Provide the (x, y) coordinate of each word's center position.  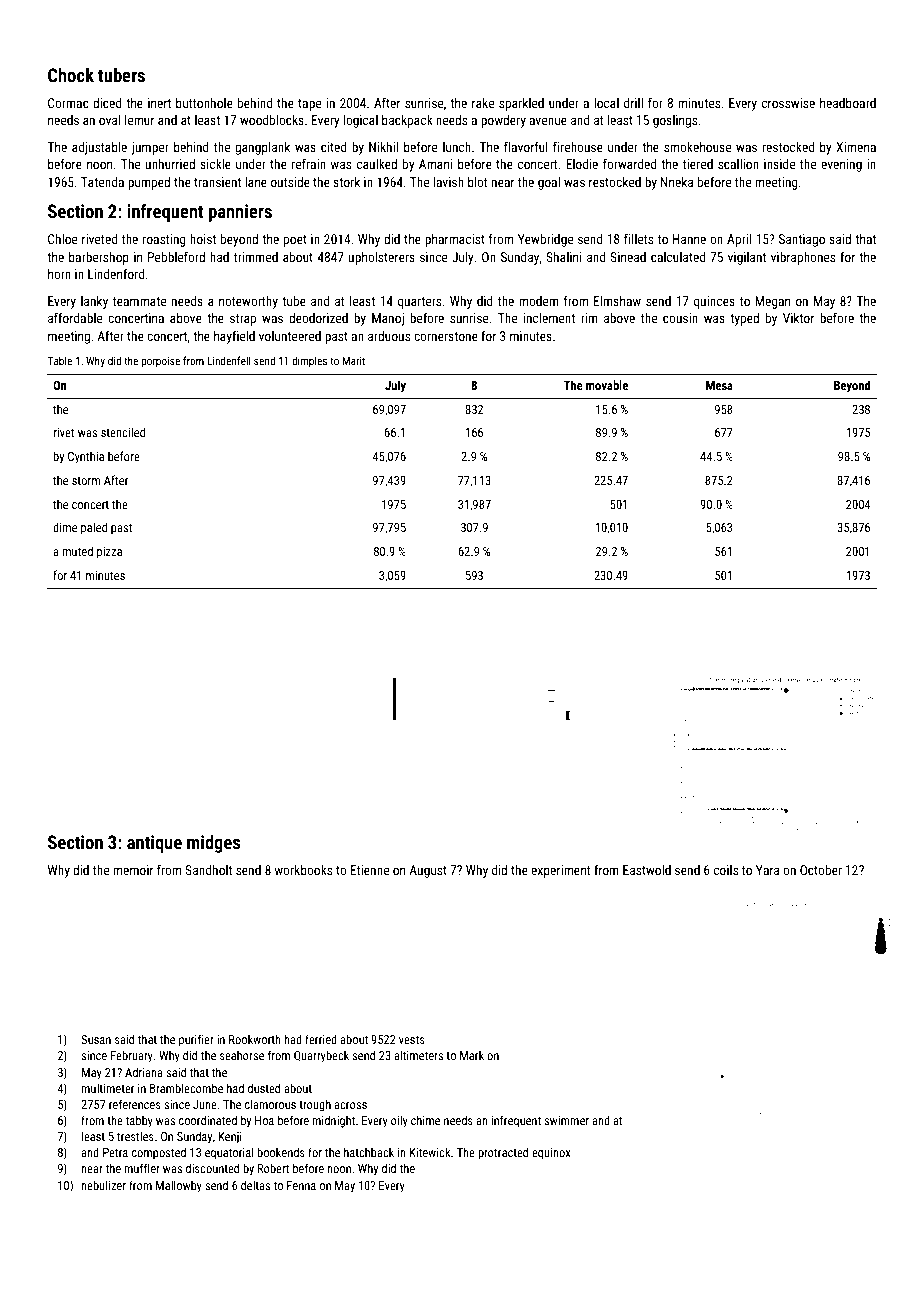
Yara (767, 870)
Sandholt (208, 870)
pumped (149, 183)
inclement (549, 318)
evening (841, 165)
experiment (560, 871)
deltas (255, 1185)
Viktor (798, 318)
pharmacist (455, 240)
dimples (309, 361)
